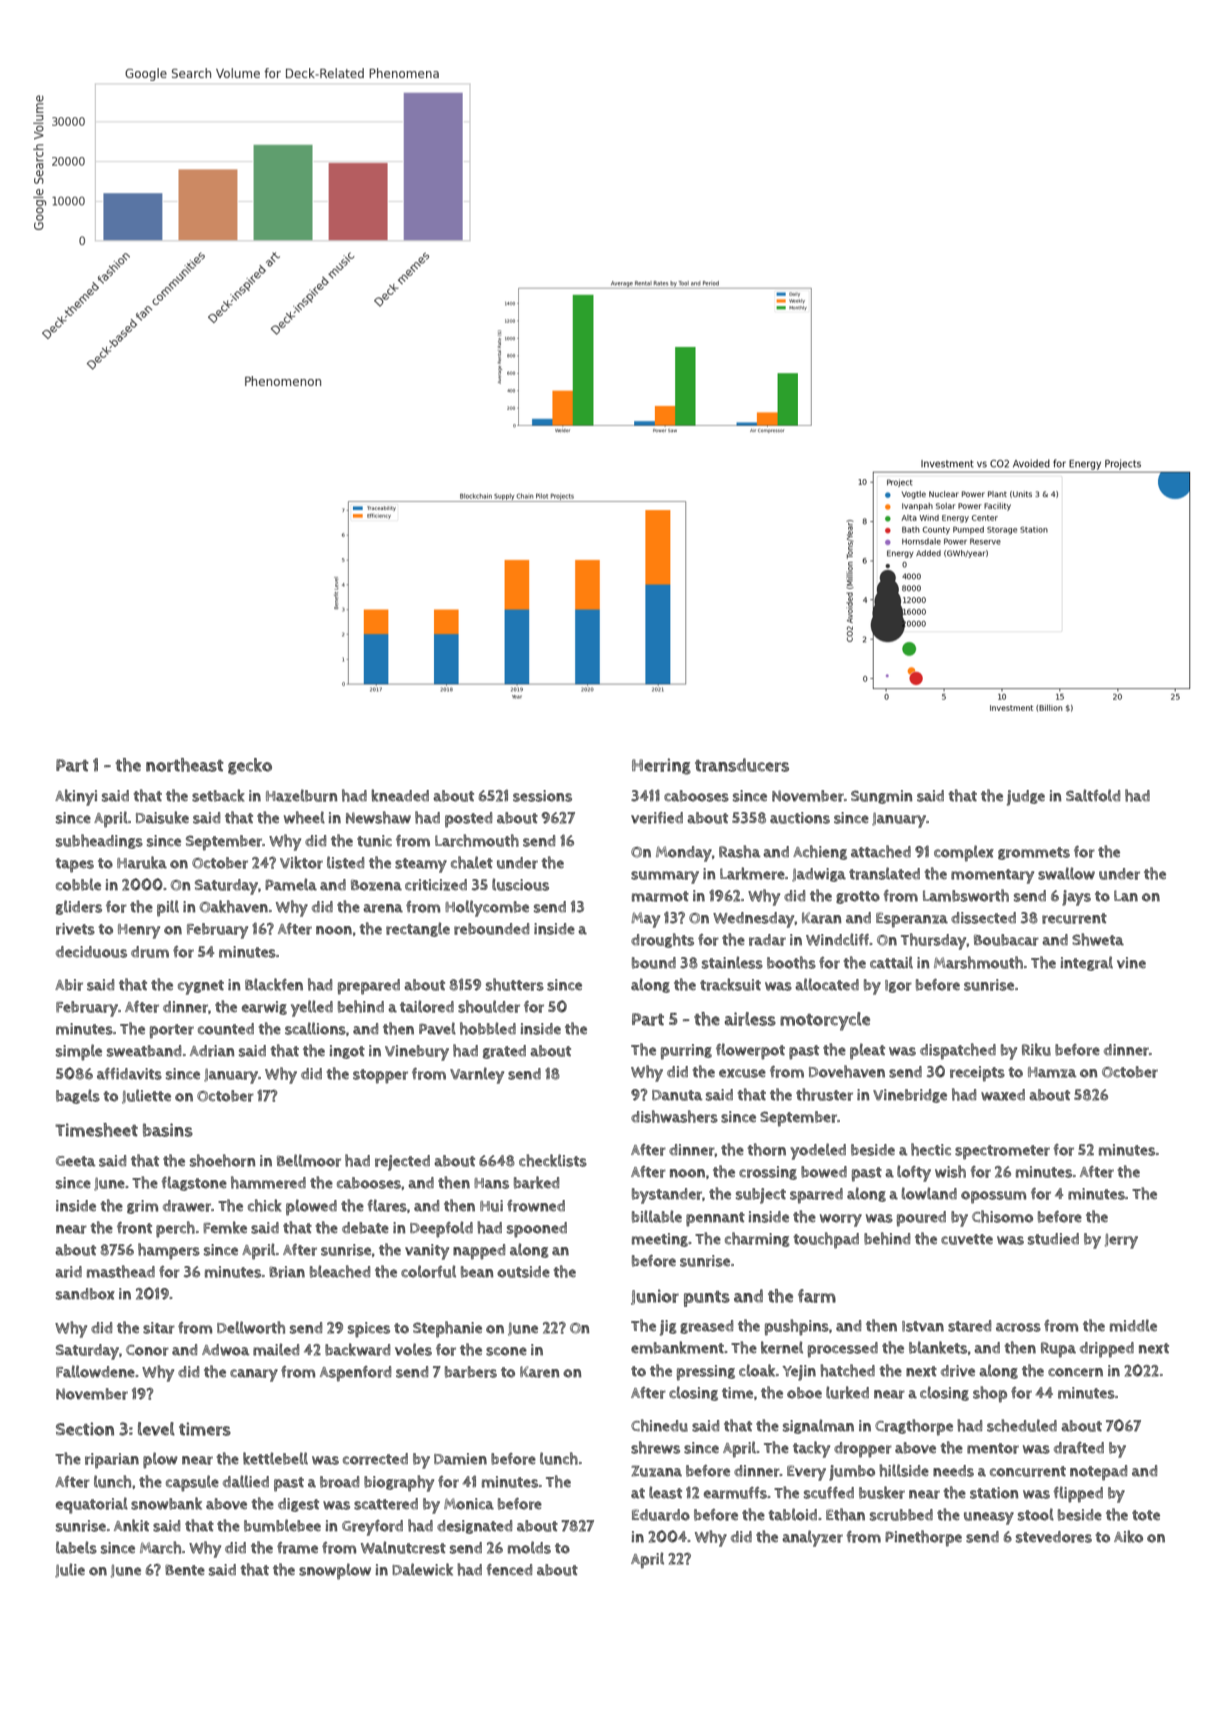  What do you see at coordinates (69, 985) in the screenshot?
I see `Abir` at bounding box center [69, 985].
